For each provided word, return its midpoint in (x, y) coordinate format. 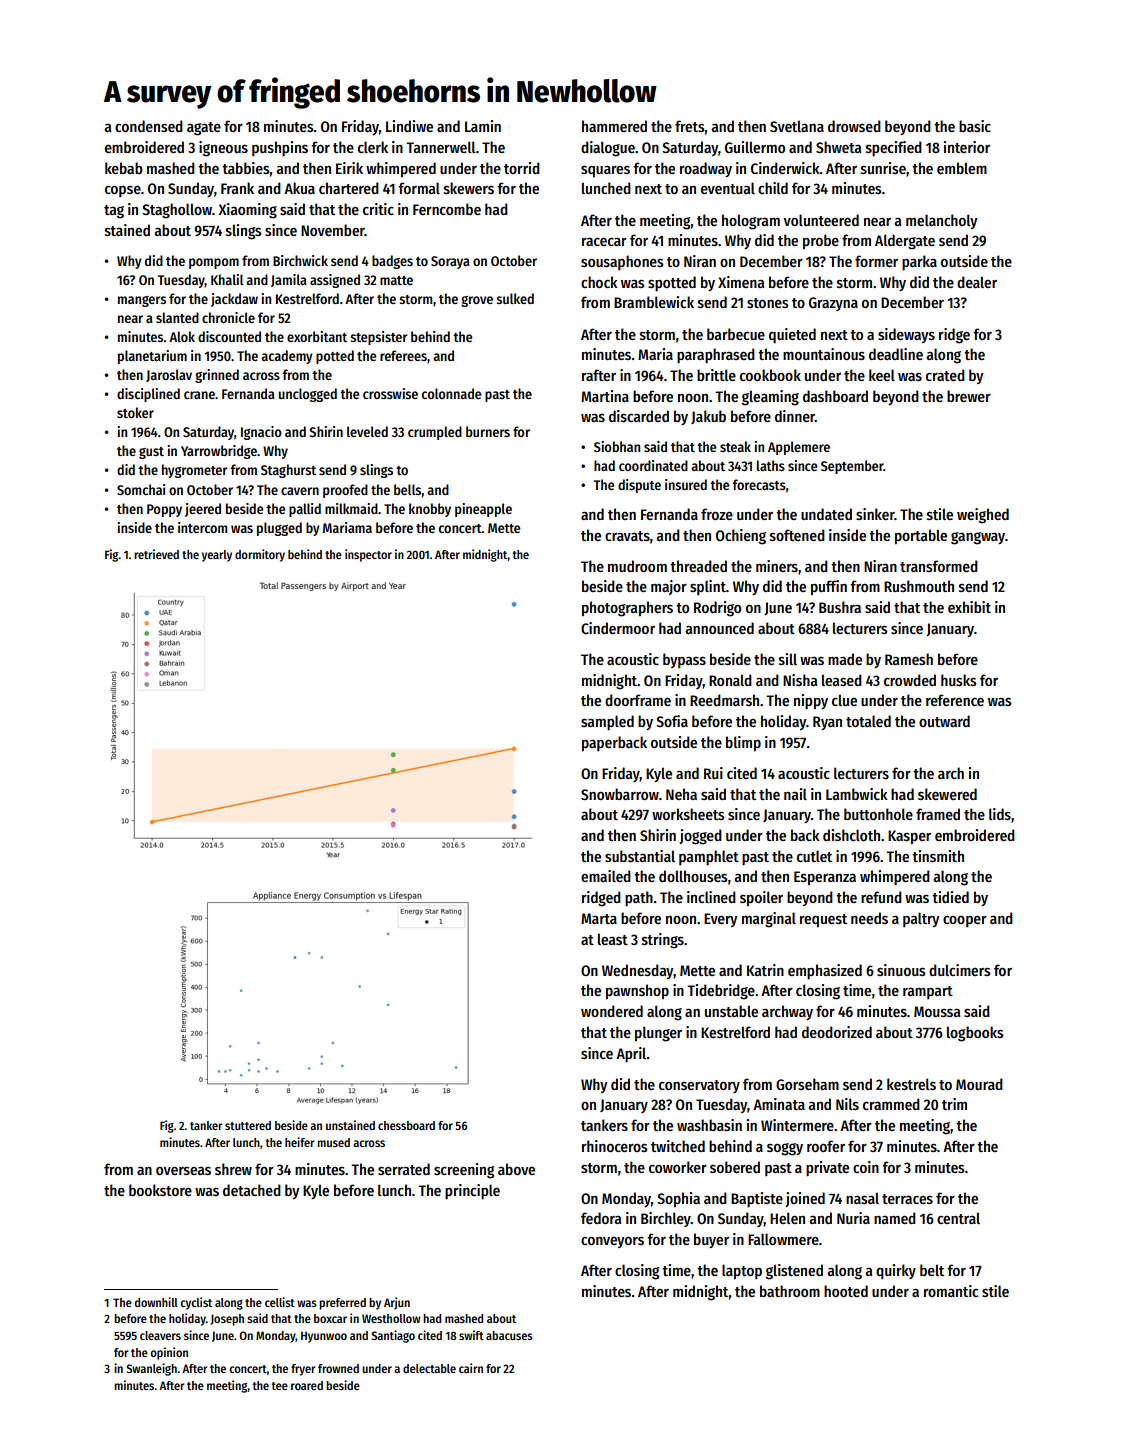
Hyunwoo (324, 1337)
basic (975, 126)
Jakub (708, 417)
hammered (614, 126)
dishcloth (851, 835)
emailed (606, 876)
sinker (875, 514)
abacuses (509, 1335)
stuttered (248, 1125)
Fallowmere (783, 1239)
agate (204, 129)
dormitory (260, 555)
